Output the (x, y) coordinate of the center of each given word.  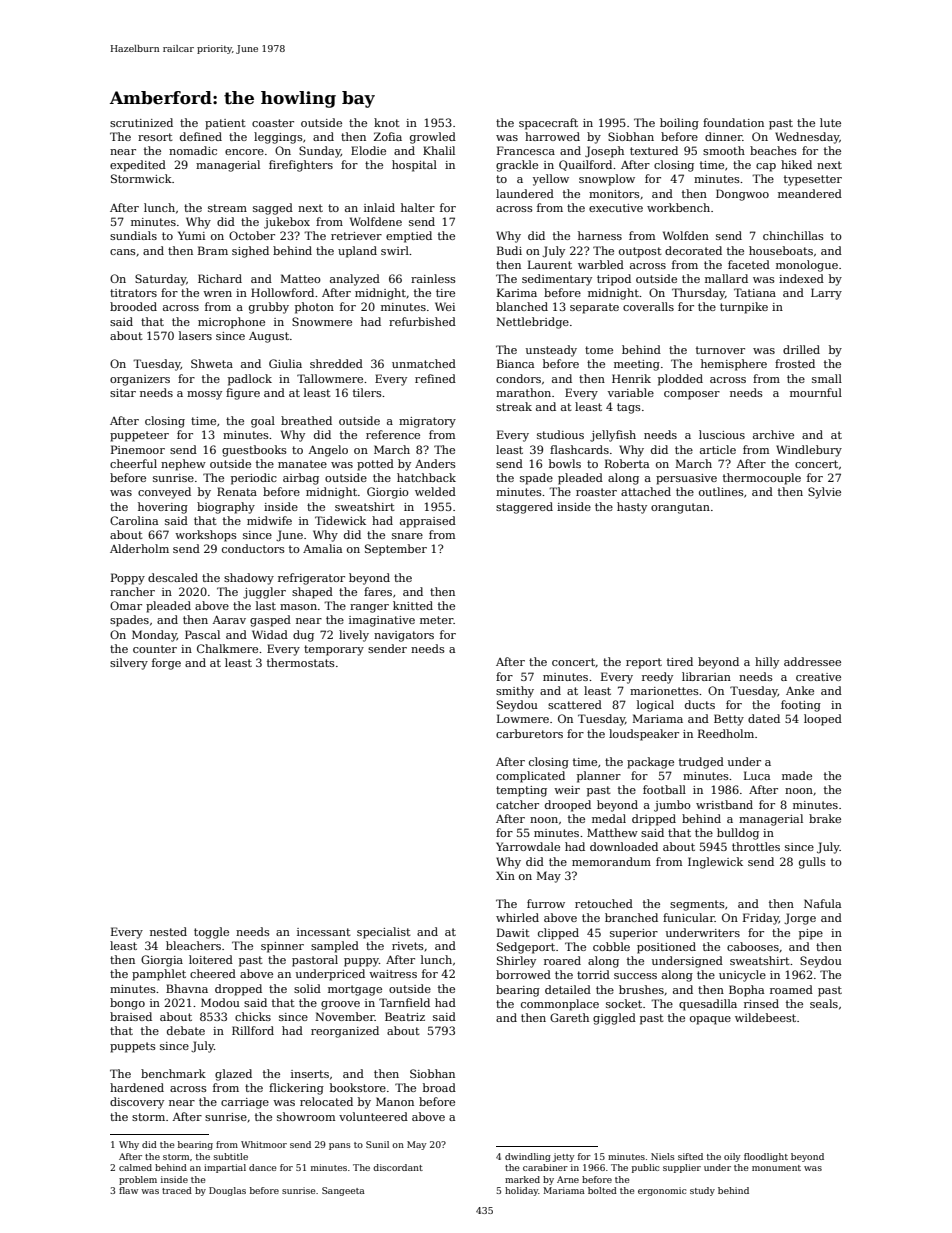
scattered (575, 704)
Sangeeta (343, 1191)
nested (168, 931)
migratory (427, 422)
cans (123, 252)
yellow (551, 180)
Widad (270, 634)
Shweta (212, 363)
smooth (724, 150)
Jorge (800, 919)
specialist (384, 933)
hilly (767, 663)
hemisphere (734, 365)
